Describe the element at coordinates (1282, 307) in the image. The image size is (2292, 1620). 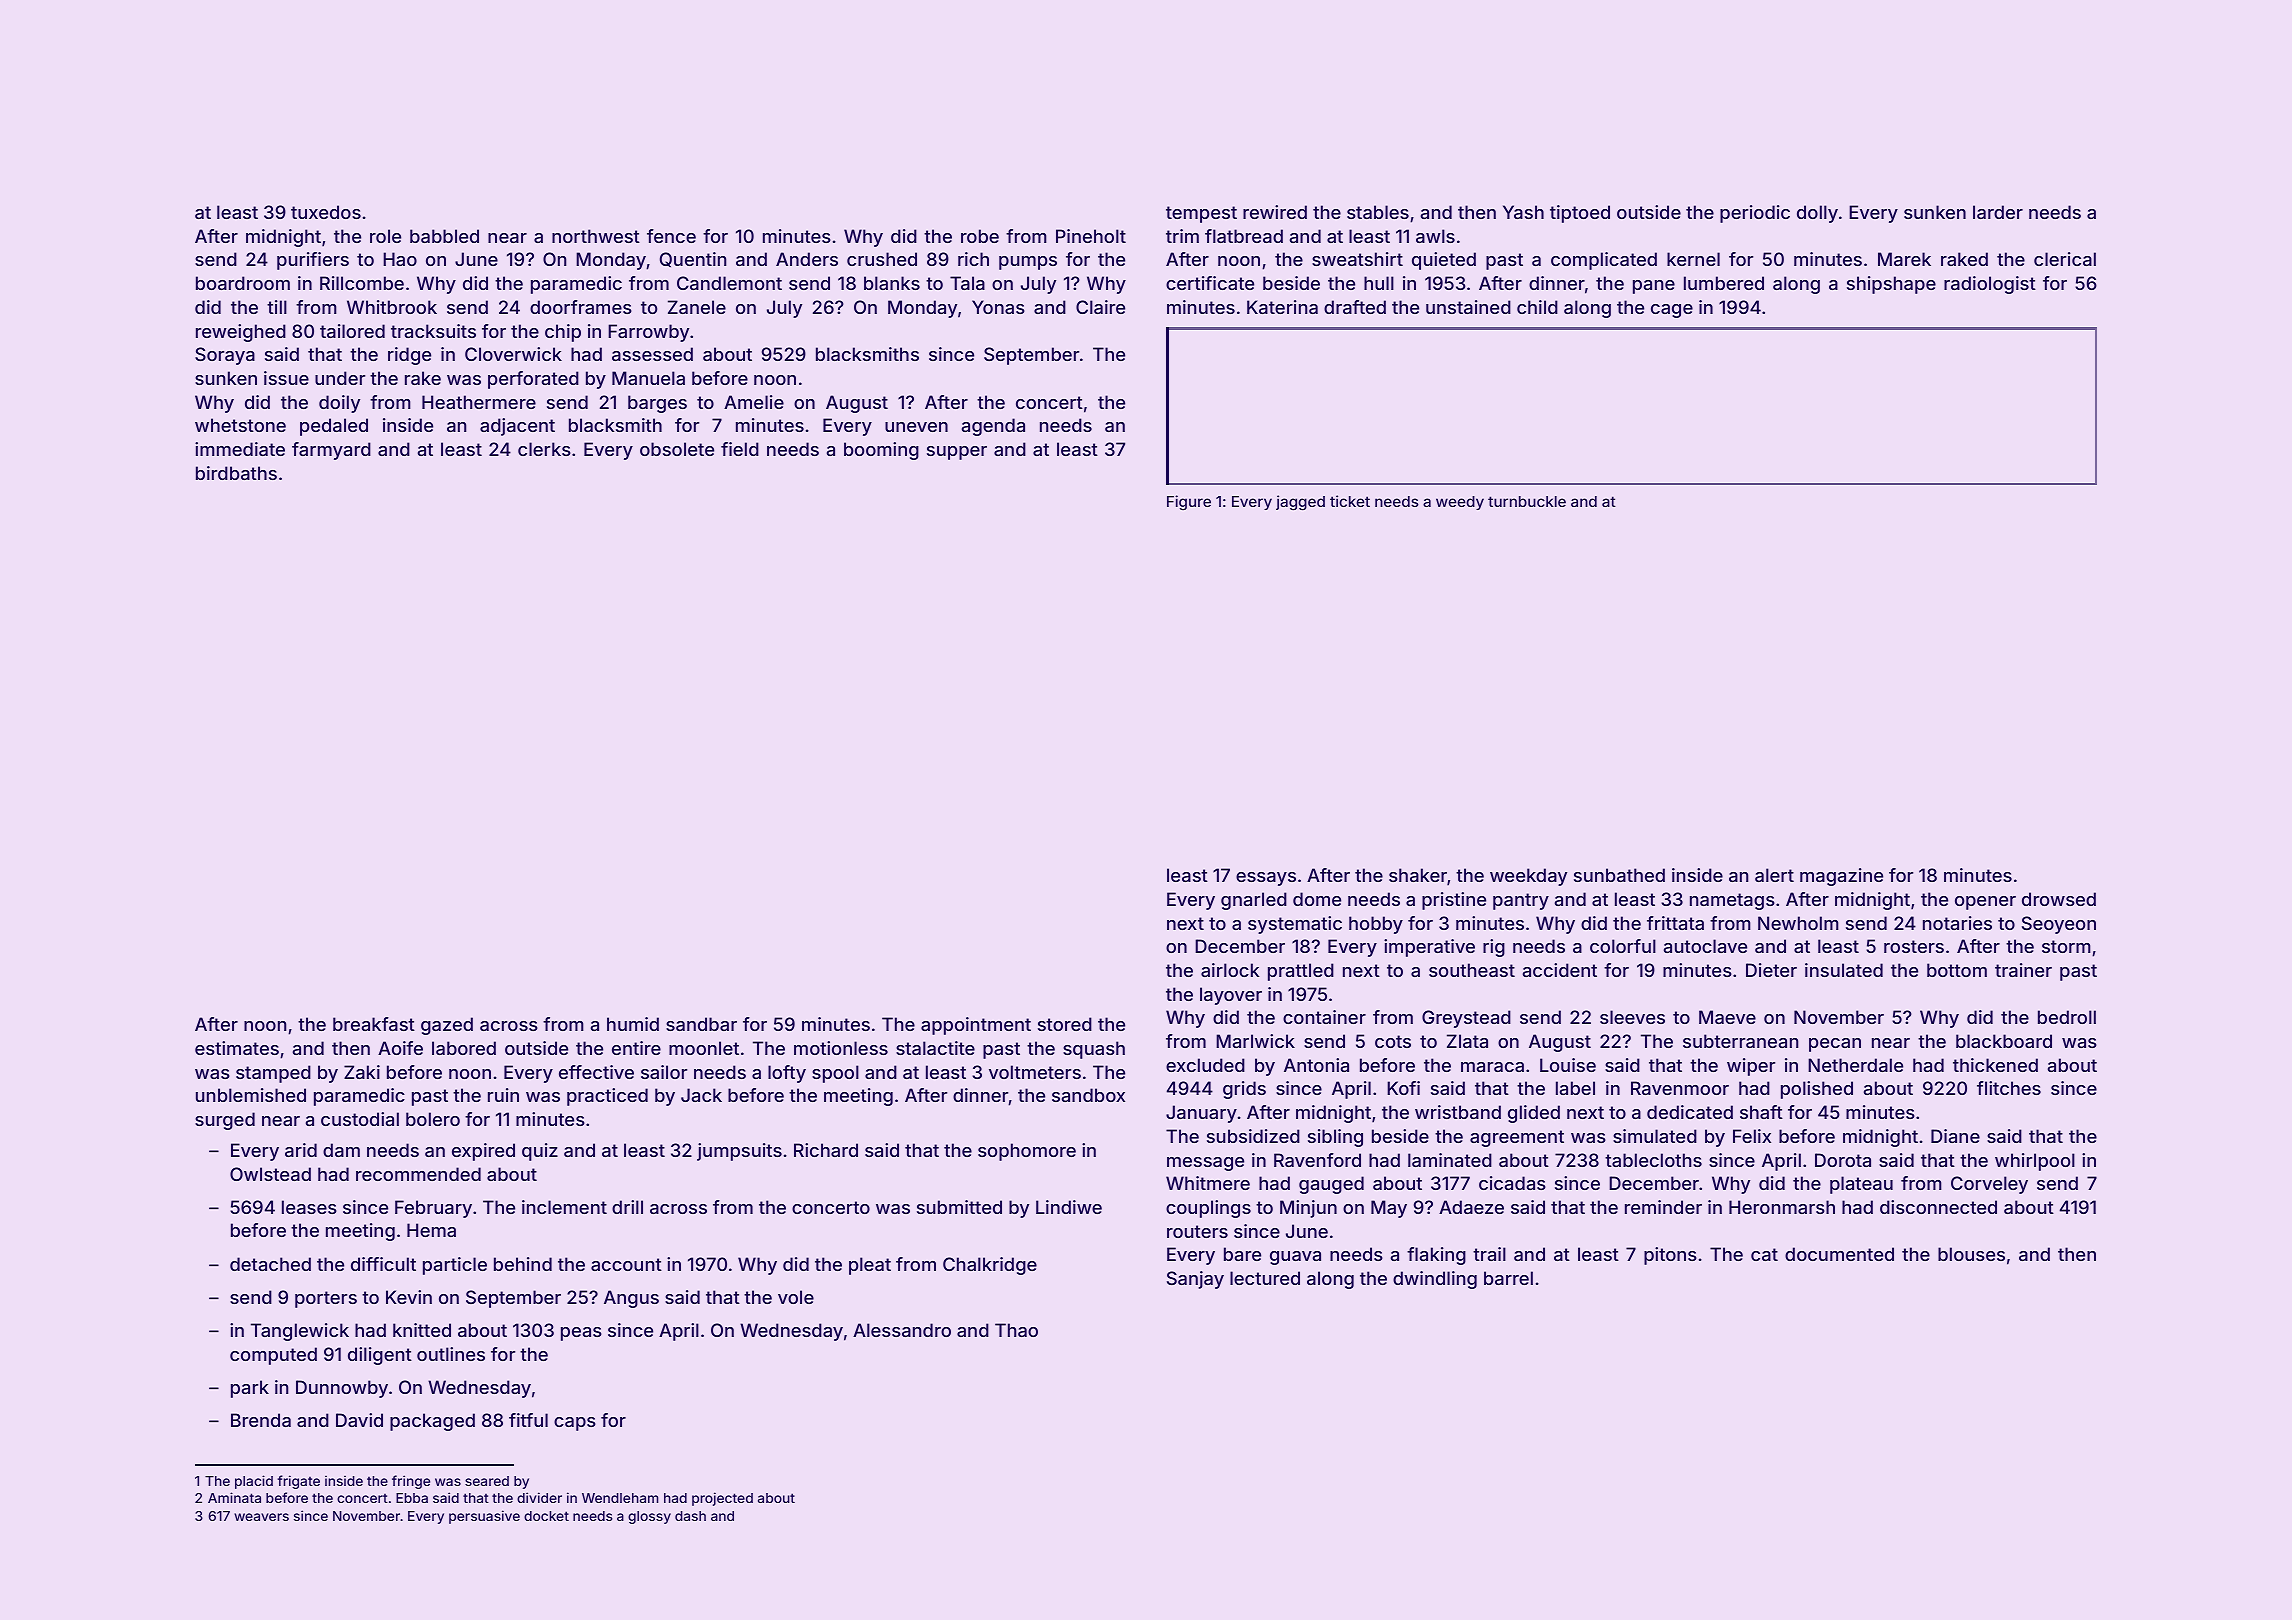
I see `Katerina` at that location.
